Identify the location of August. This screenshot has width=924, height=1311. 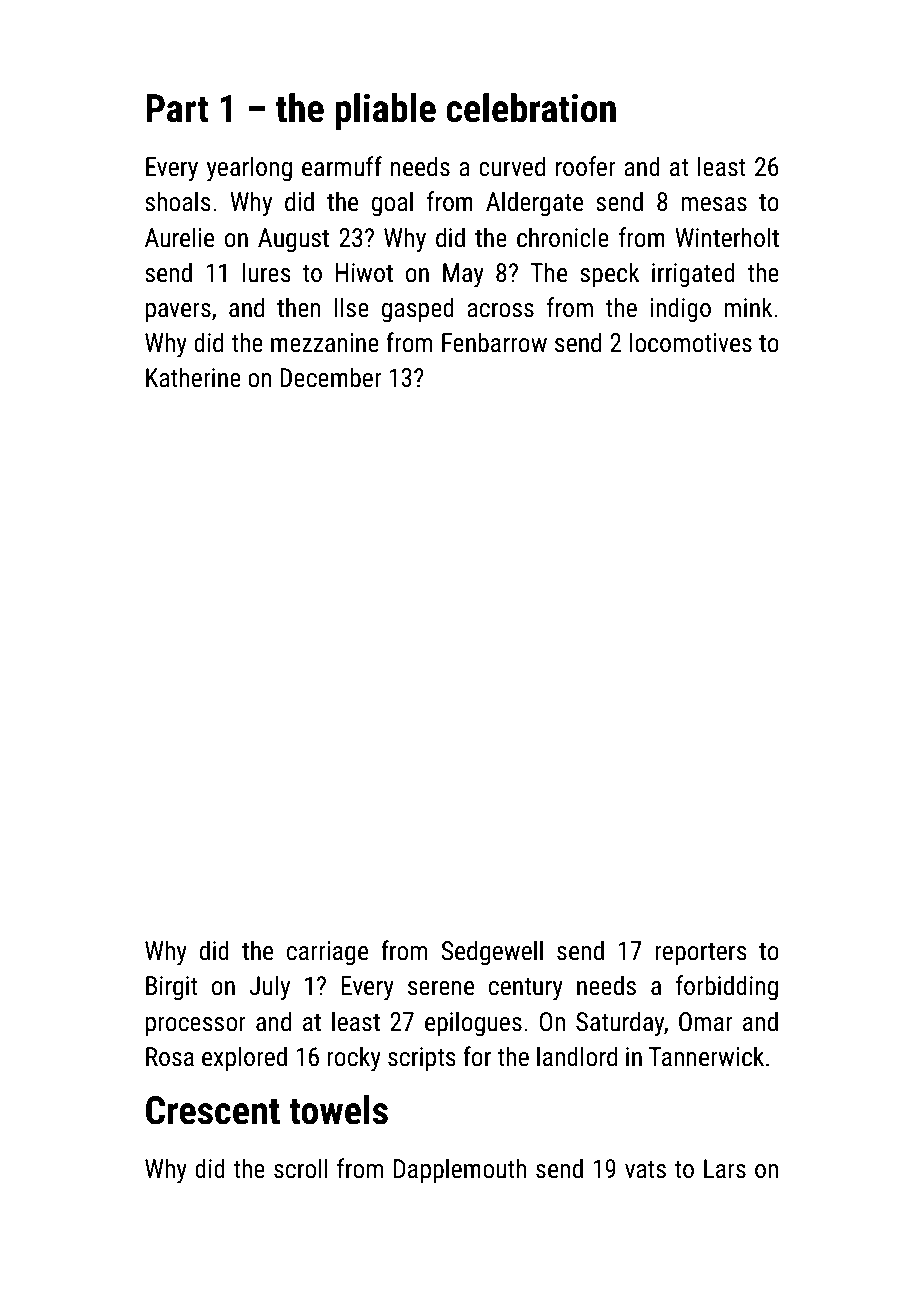
(293, 240).
